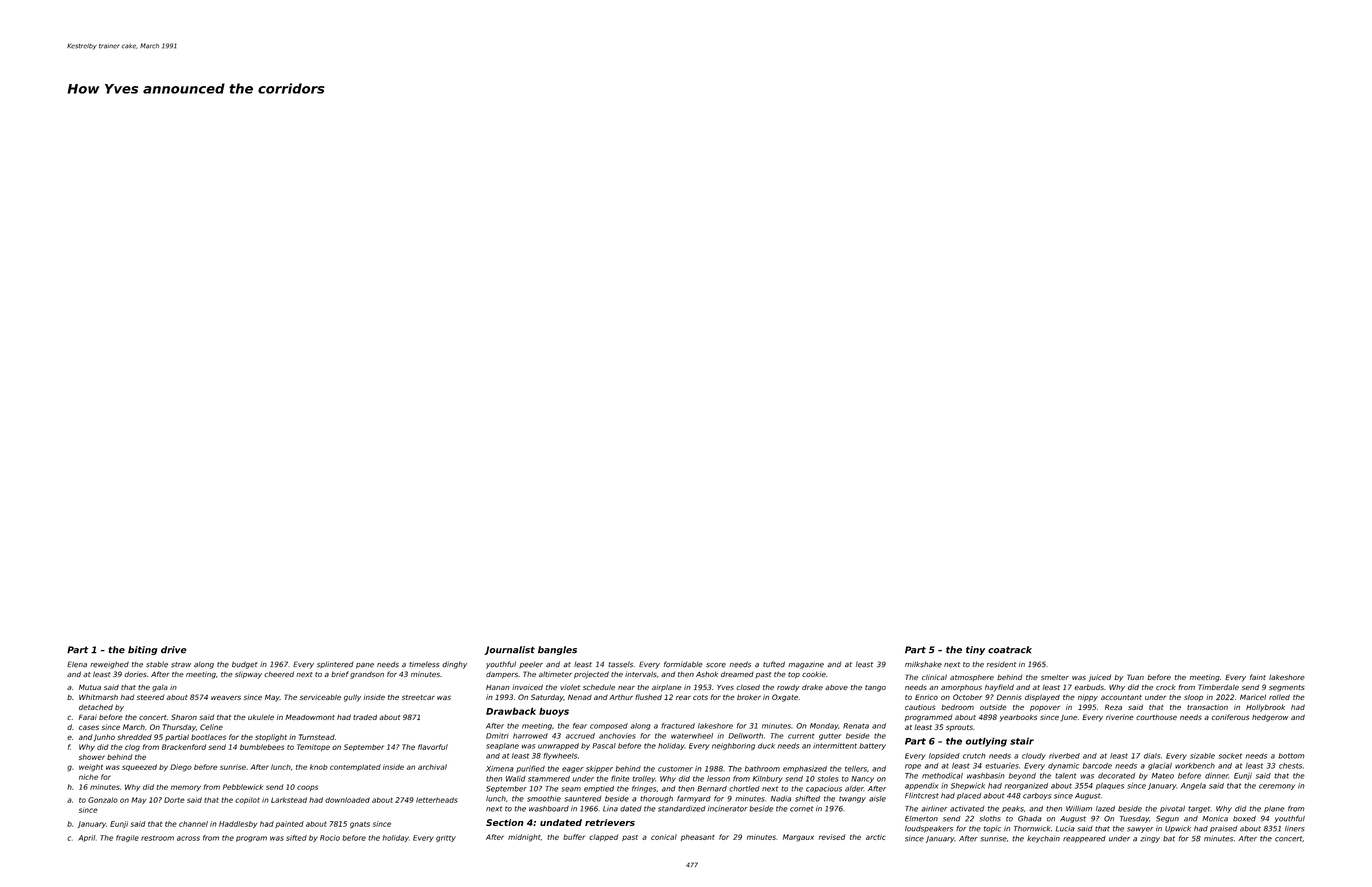 The height and width of the page is (887, 1372). What do you see at coordinates (142, 650) in the page?
I see `biting` at bounding box center [142, 650].
